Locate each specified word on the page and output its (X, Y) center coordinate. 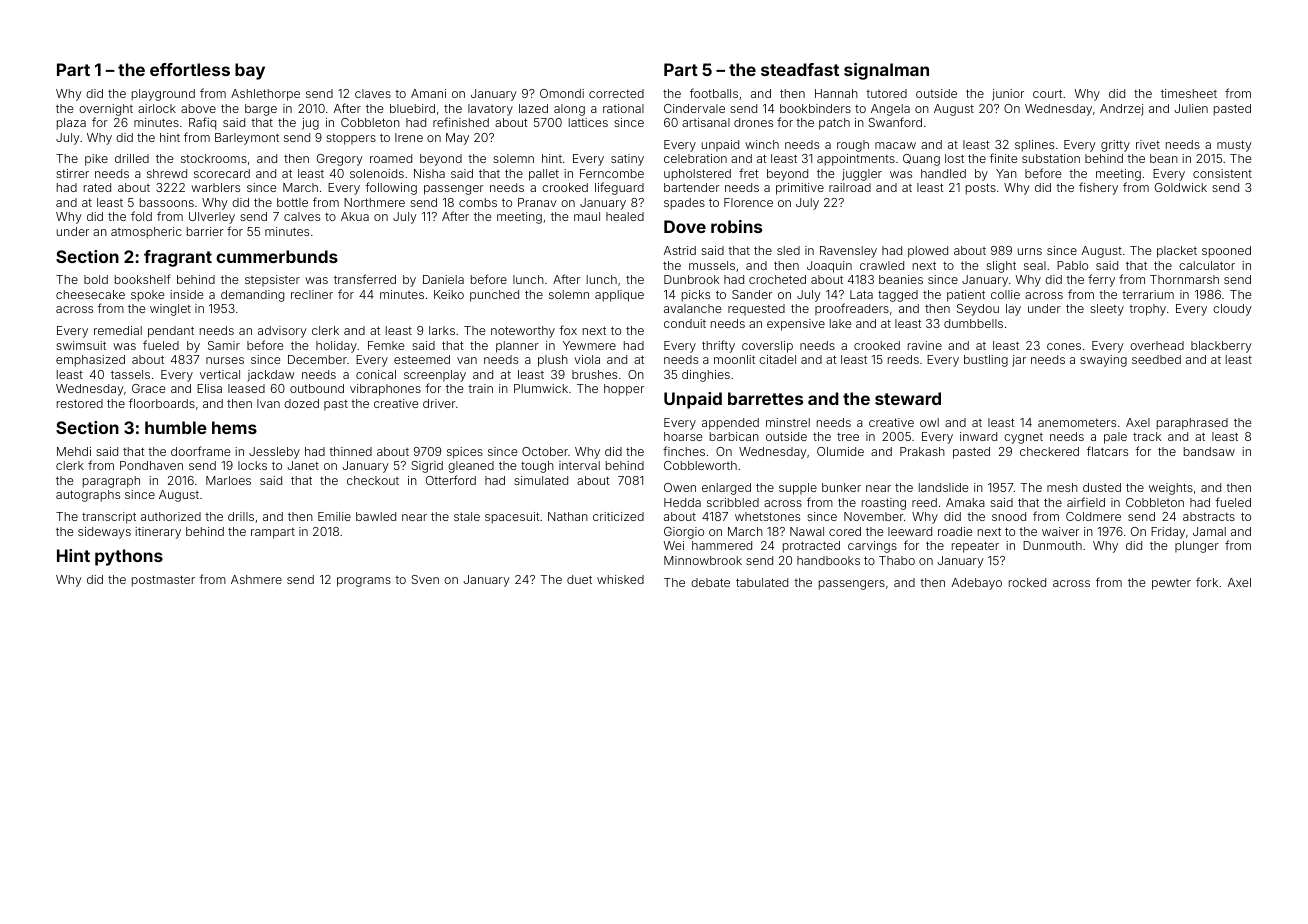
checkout (373, 480)
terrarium (1148, 294)
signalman (886, 71)
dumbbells (973, 323)
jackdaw (270, 376)
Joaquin (829, 267)
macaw (895, 145)
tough (537, 467)
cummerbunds (277, 256)
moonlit (734, 359)
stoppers (351, 139)
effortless (190, 69)
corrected (616, 93)
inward (978, 436)
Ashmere (256, 579)
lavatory (490, 110)
